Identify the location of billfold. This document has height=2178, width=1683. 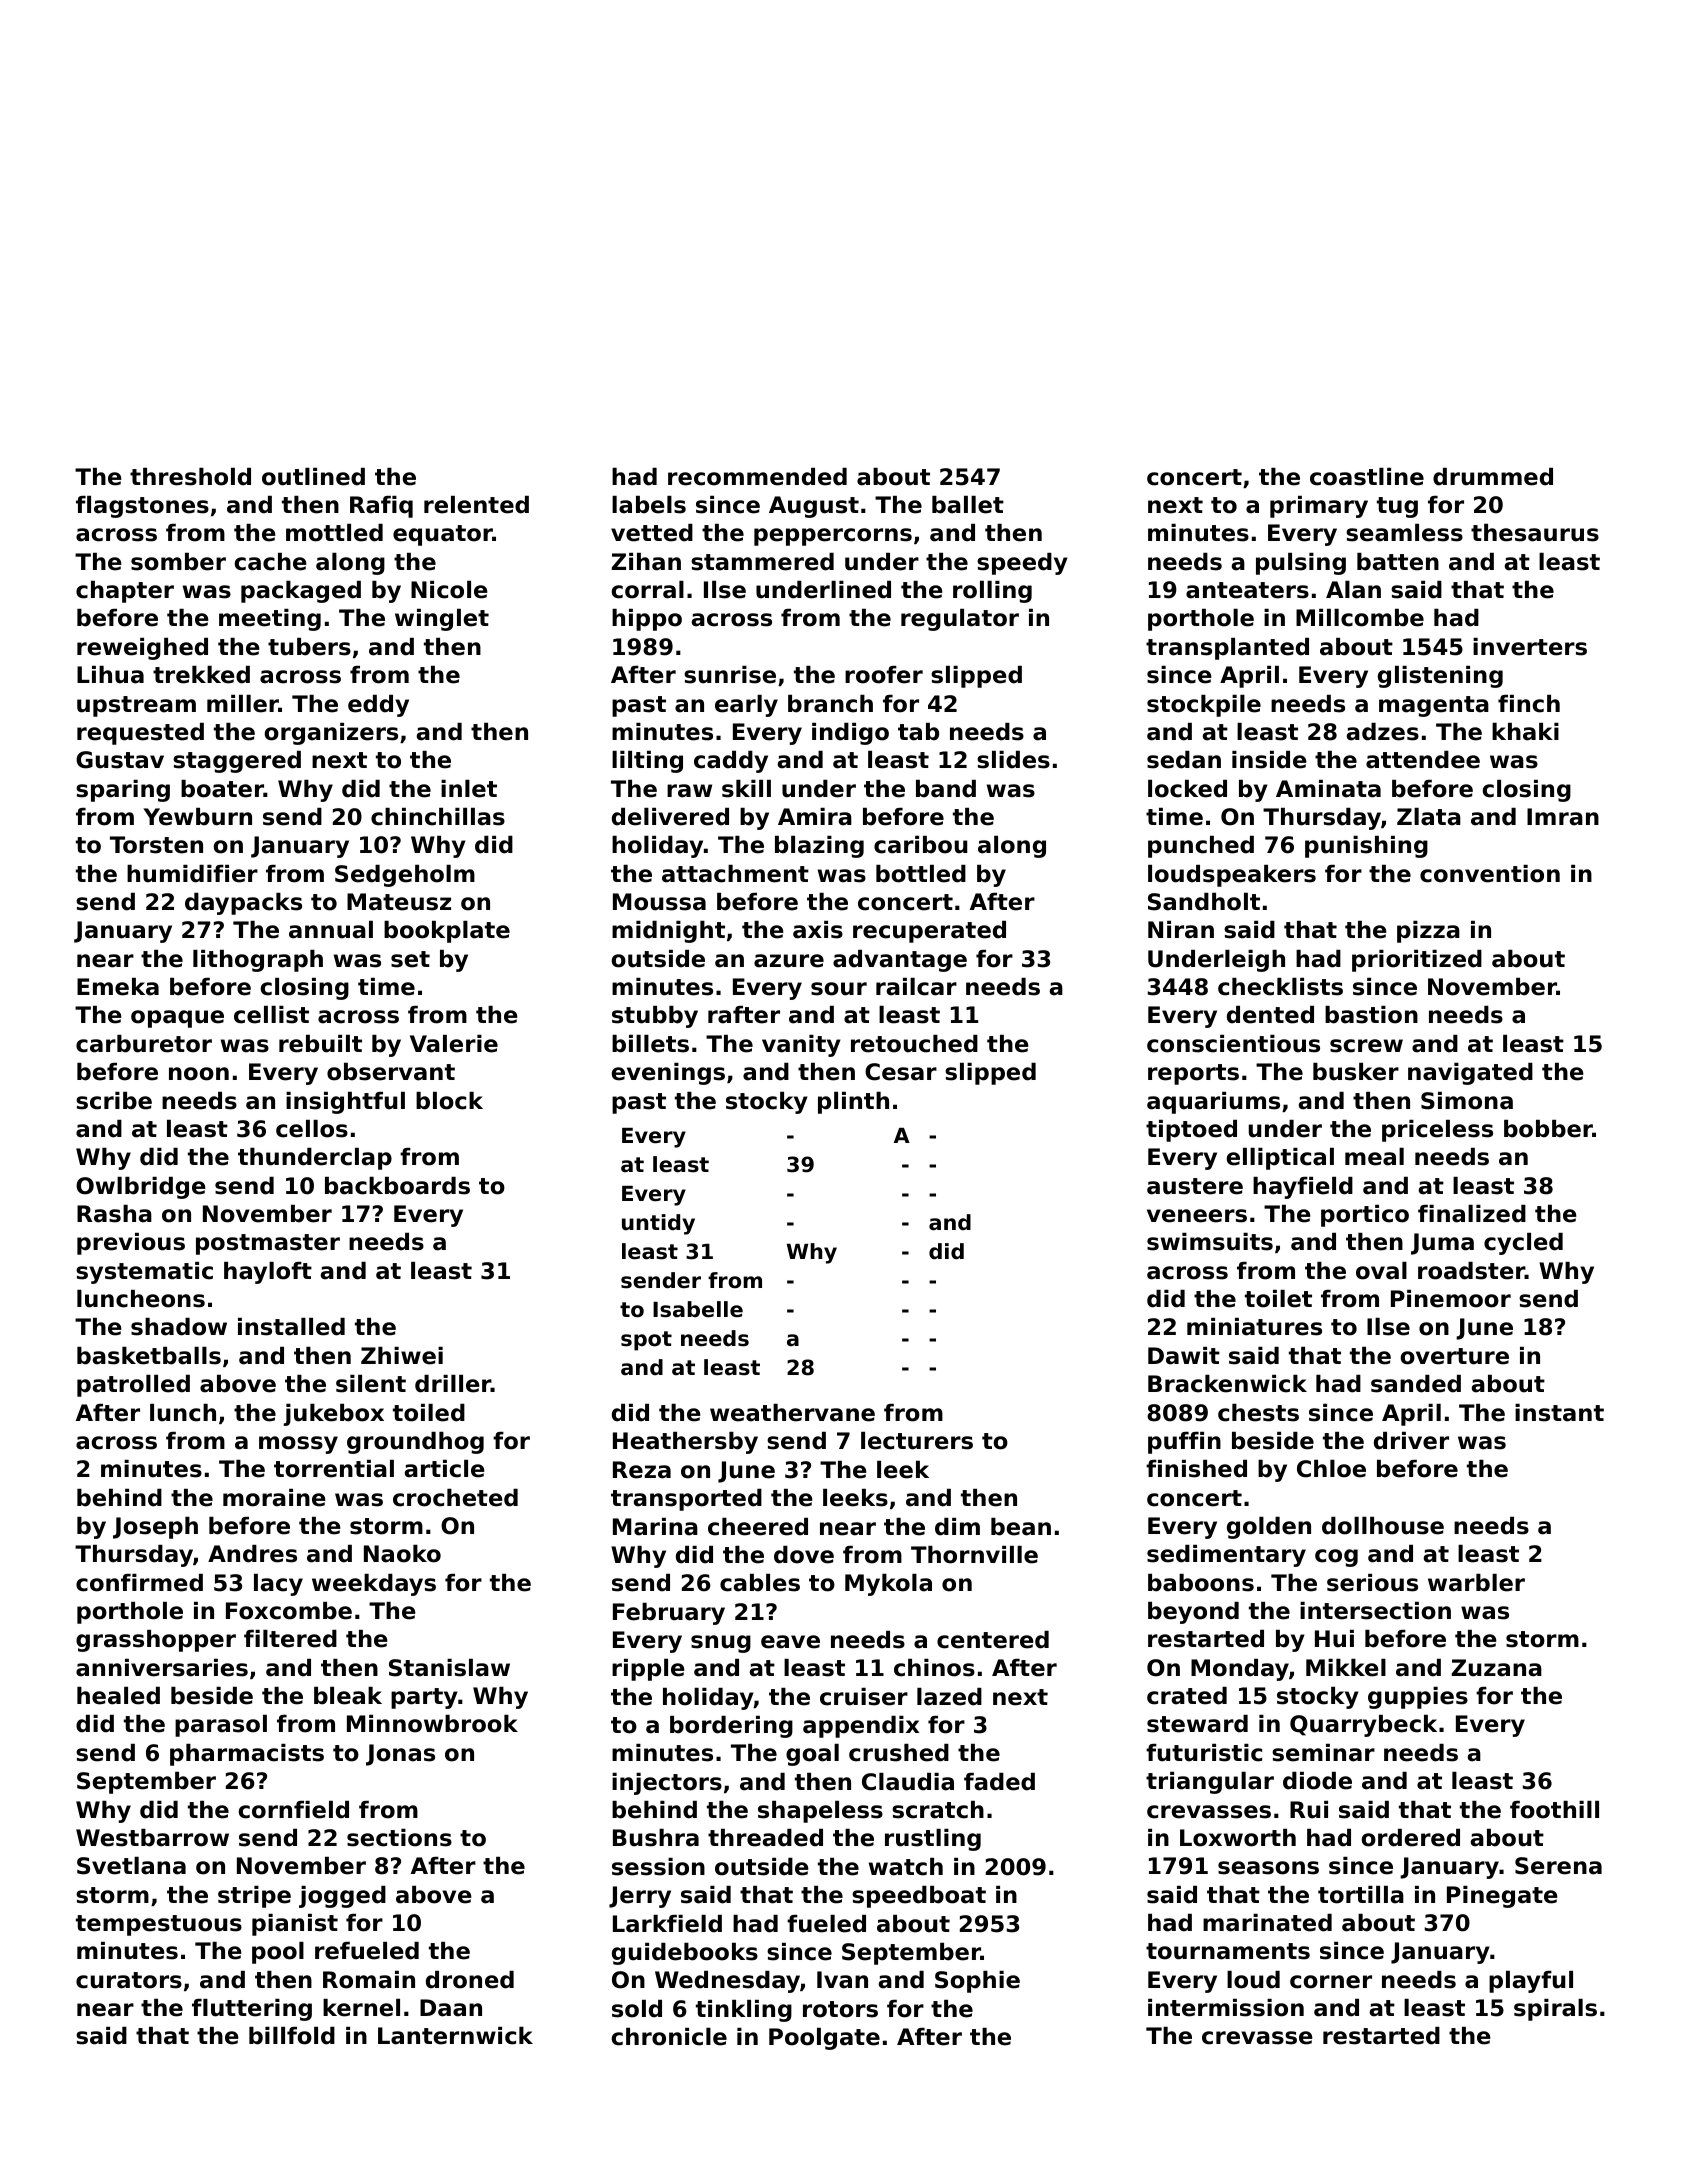
(292, 2036).
